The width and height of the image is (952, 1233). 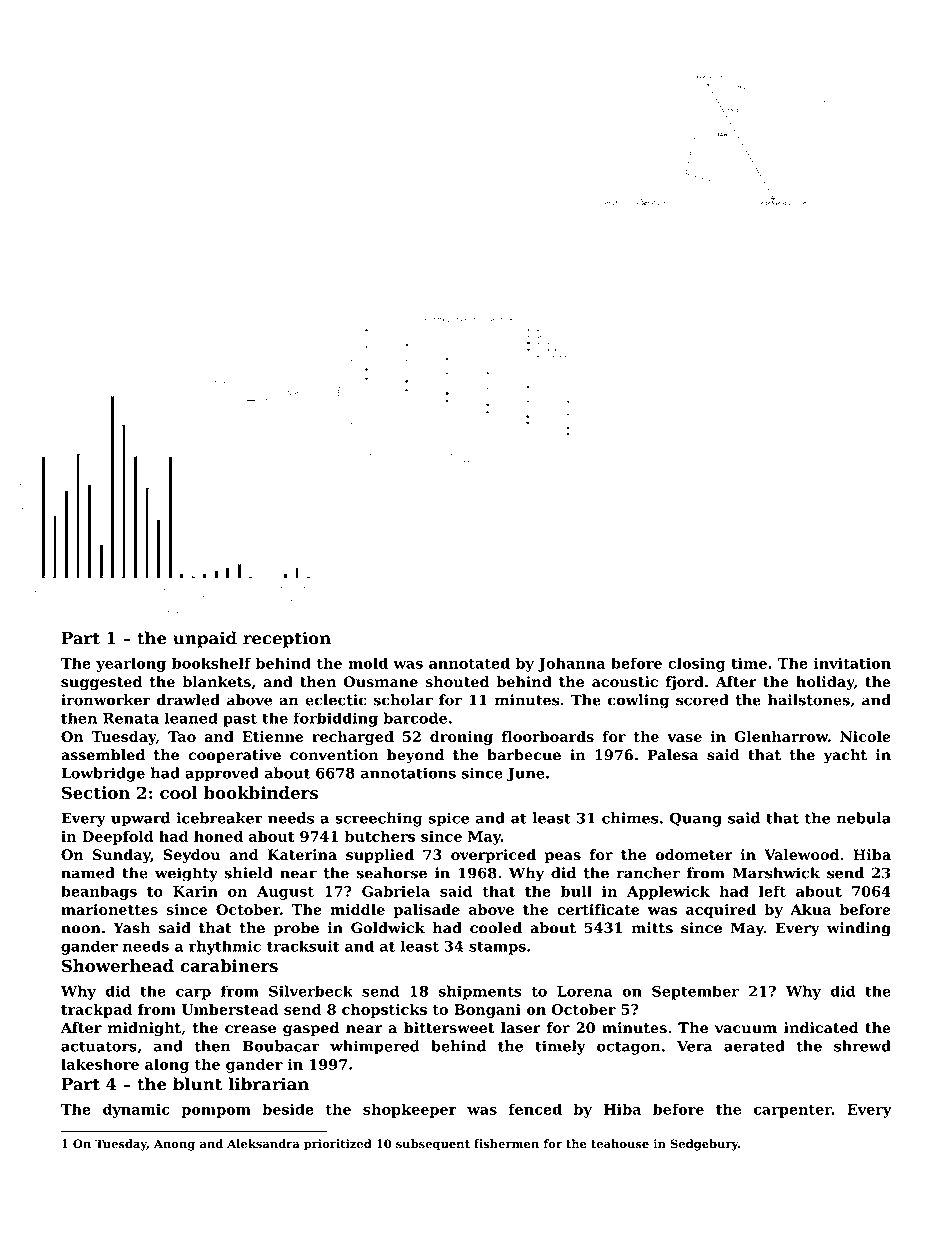 What do you see at coordinates (100, 1064) in the image?
I see `lakeshore` at bounding box center [100, 1064].
